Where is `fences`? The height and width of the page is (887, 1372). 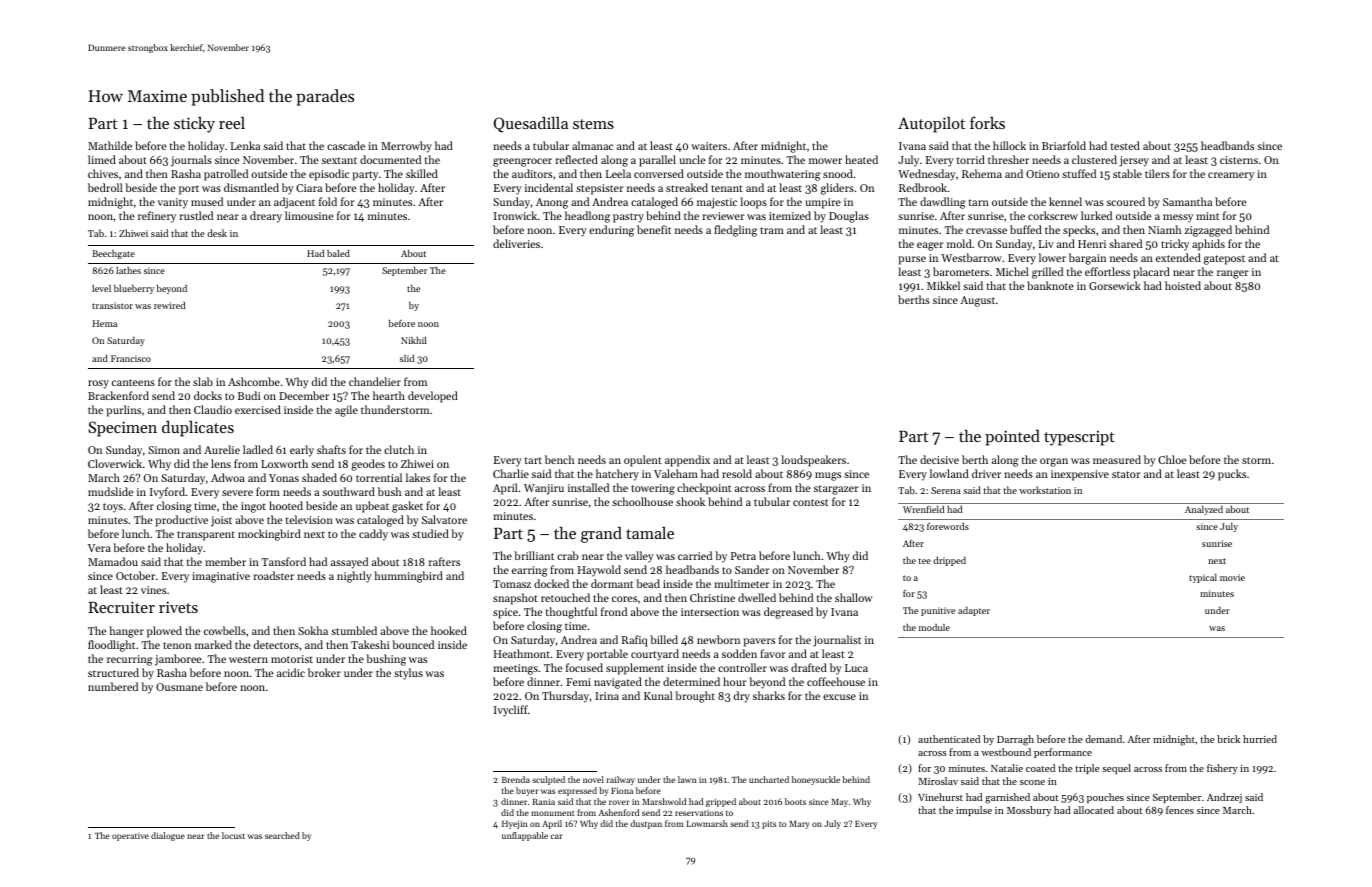
fences is located at coordinates (1180, 810).
